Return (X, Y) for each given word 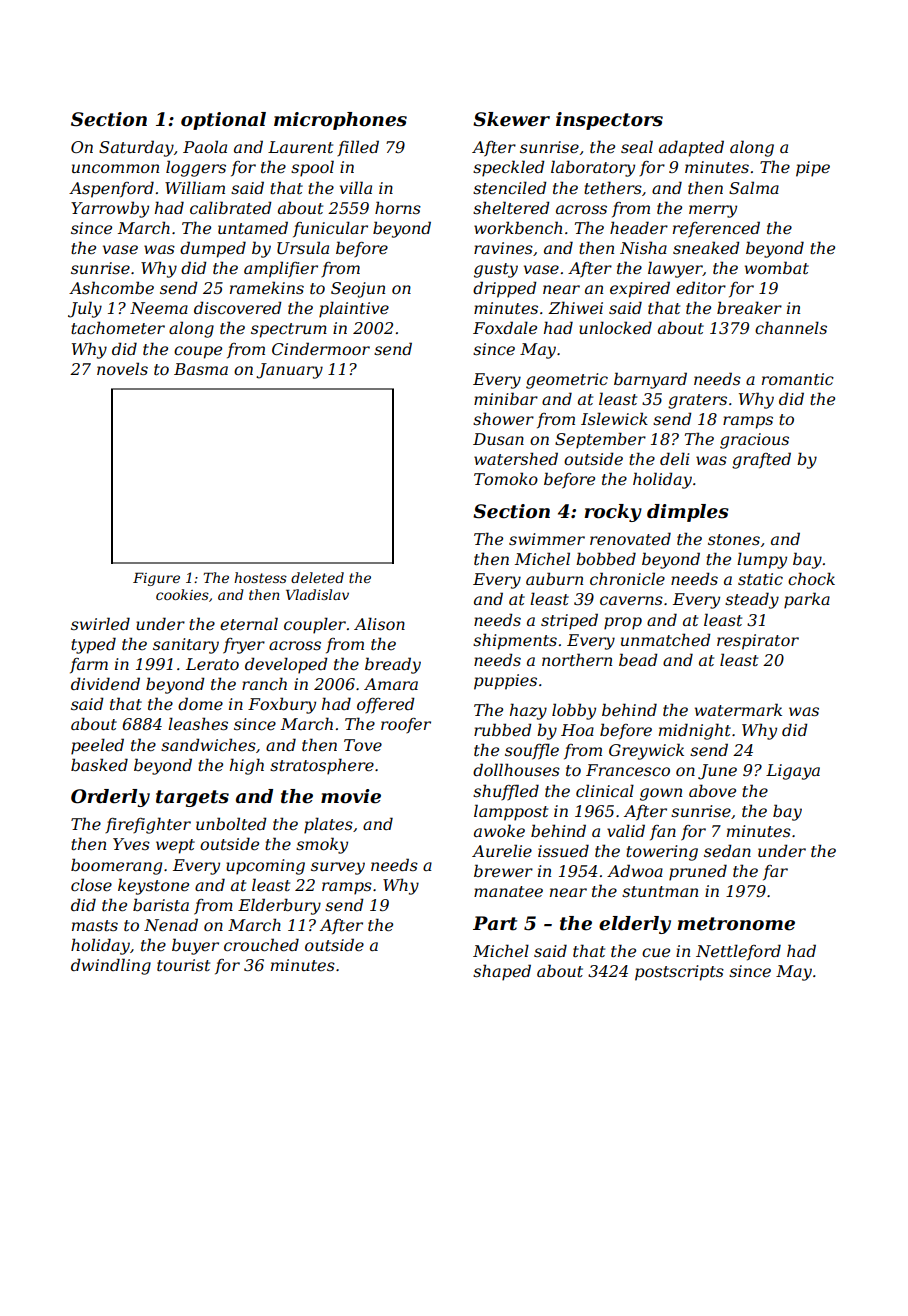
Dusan (498, 439)
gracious (754, 441)
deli (674, 458)
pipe (813, 169)
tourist (183, 965)
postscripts (679, 973)
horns (398, 207)
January (289, 371)
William (195, 187)
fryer (244, 646)
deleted (317, 577)
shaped (502, 972)
